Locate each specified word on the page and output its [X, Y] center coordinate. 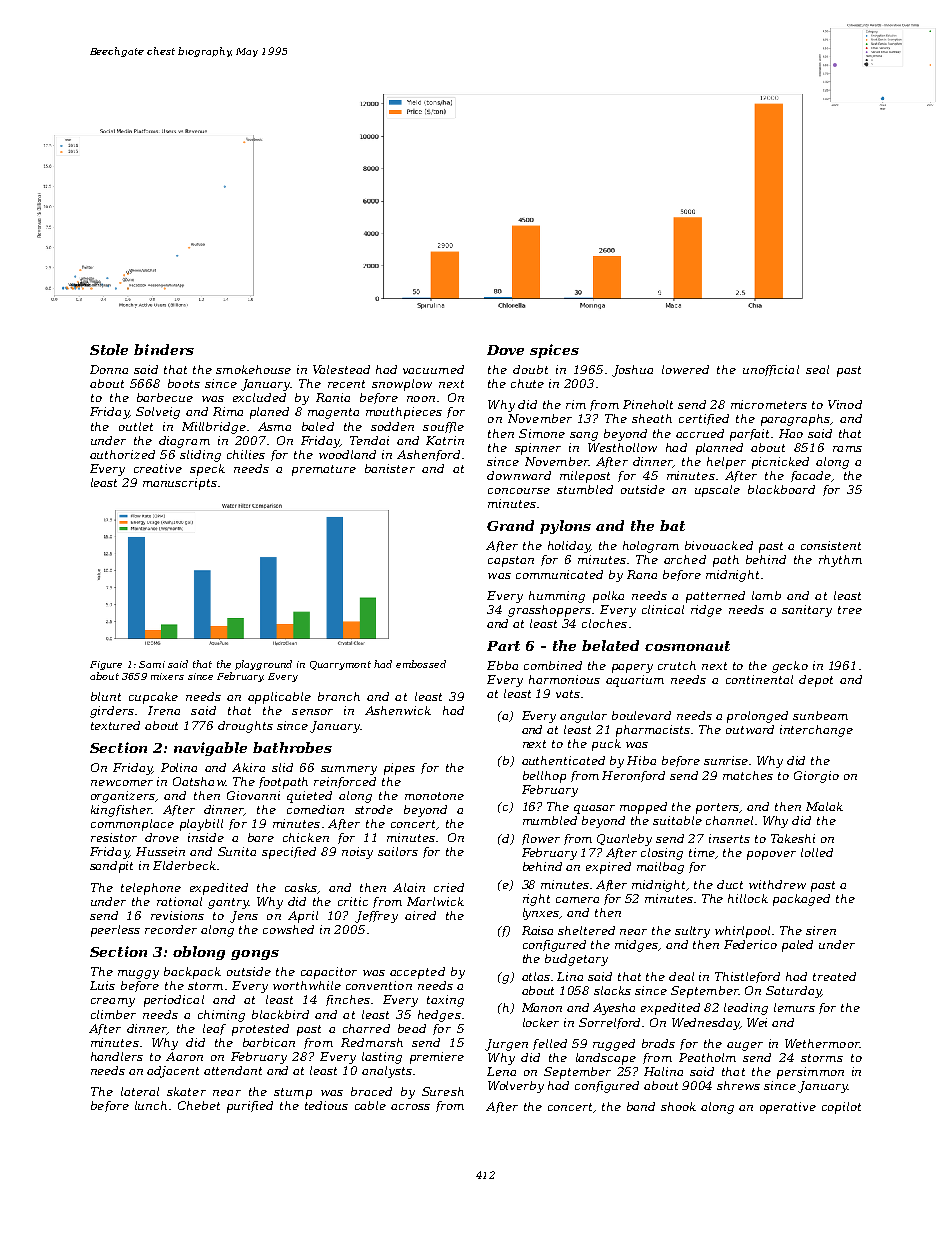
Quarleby [624, 840]
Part [503, 646]
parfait [749, 435]
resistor [114, 837]
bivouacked [719, 545]
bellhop [544, 777]
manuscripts [180, 484]
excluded [259, 397]
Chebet [199, 1105]
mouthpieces [404, 413]
